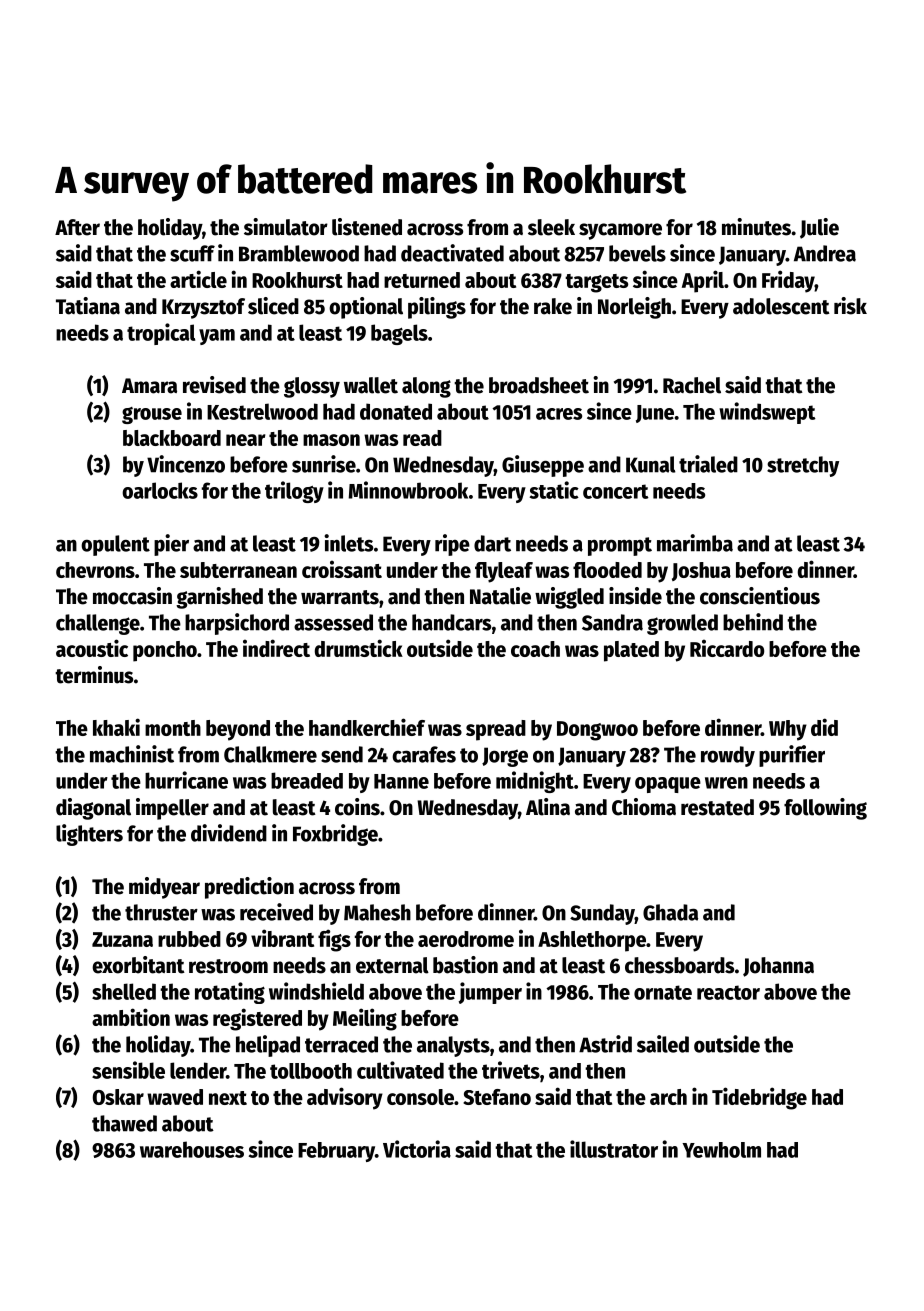 The image size is (924, 1311). Describe the element at coordinates (230, 993) in the screenshot. I see `rotating` at that location.
